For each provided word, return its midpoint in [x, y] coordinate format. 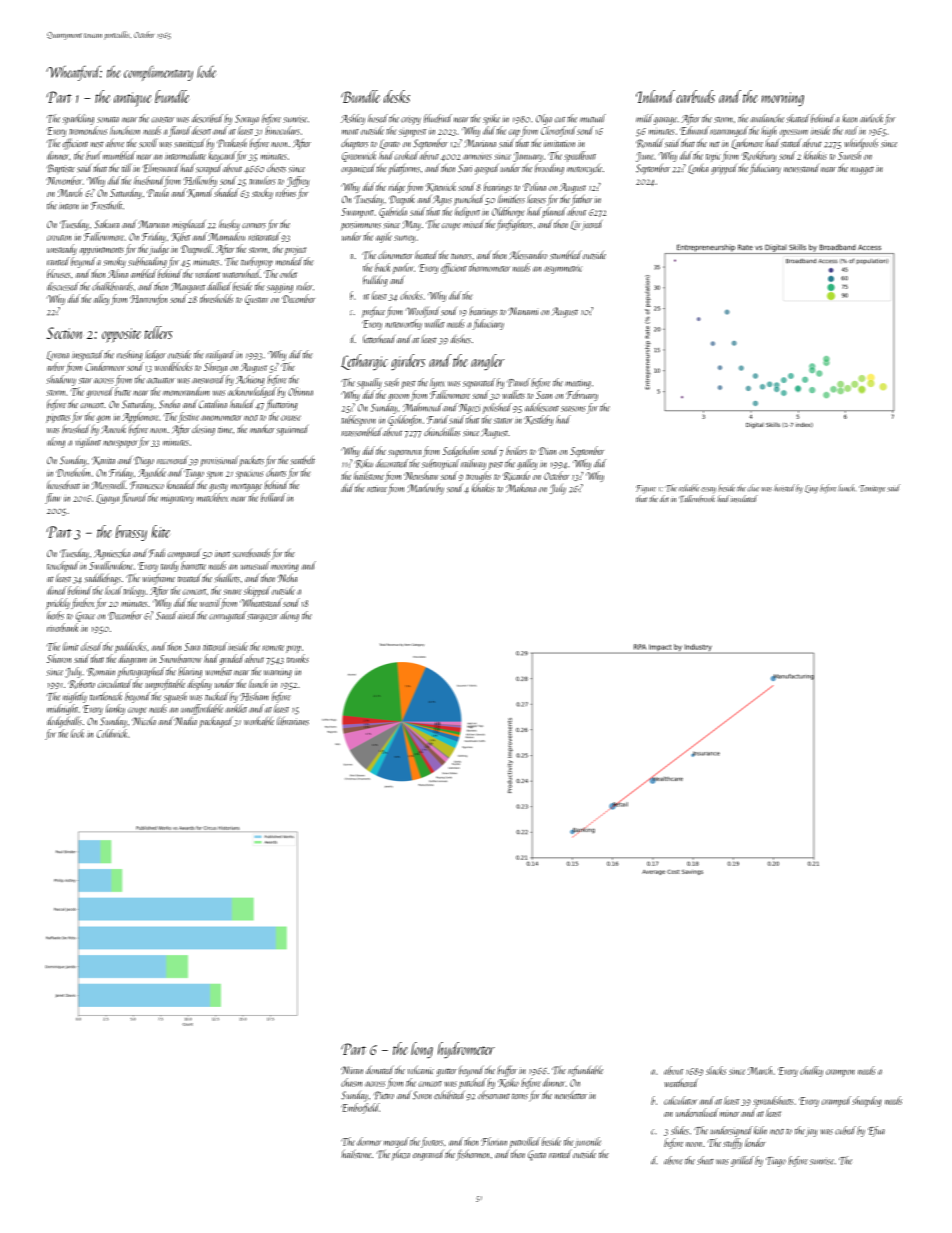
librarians [293, 721]
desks [397, 96]
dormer [369, 1141]
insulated [744, 499]
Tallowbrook [697, 499]
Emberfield [360, 1108]
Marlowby [426, 489]
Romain [101, 672]
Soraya [247, 120]
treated [189, 578]
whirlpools [861, 144]
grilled [742, 1161]
